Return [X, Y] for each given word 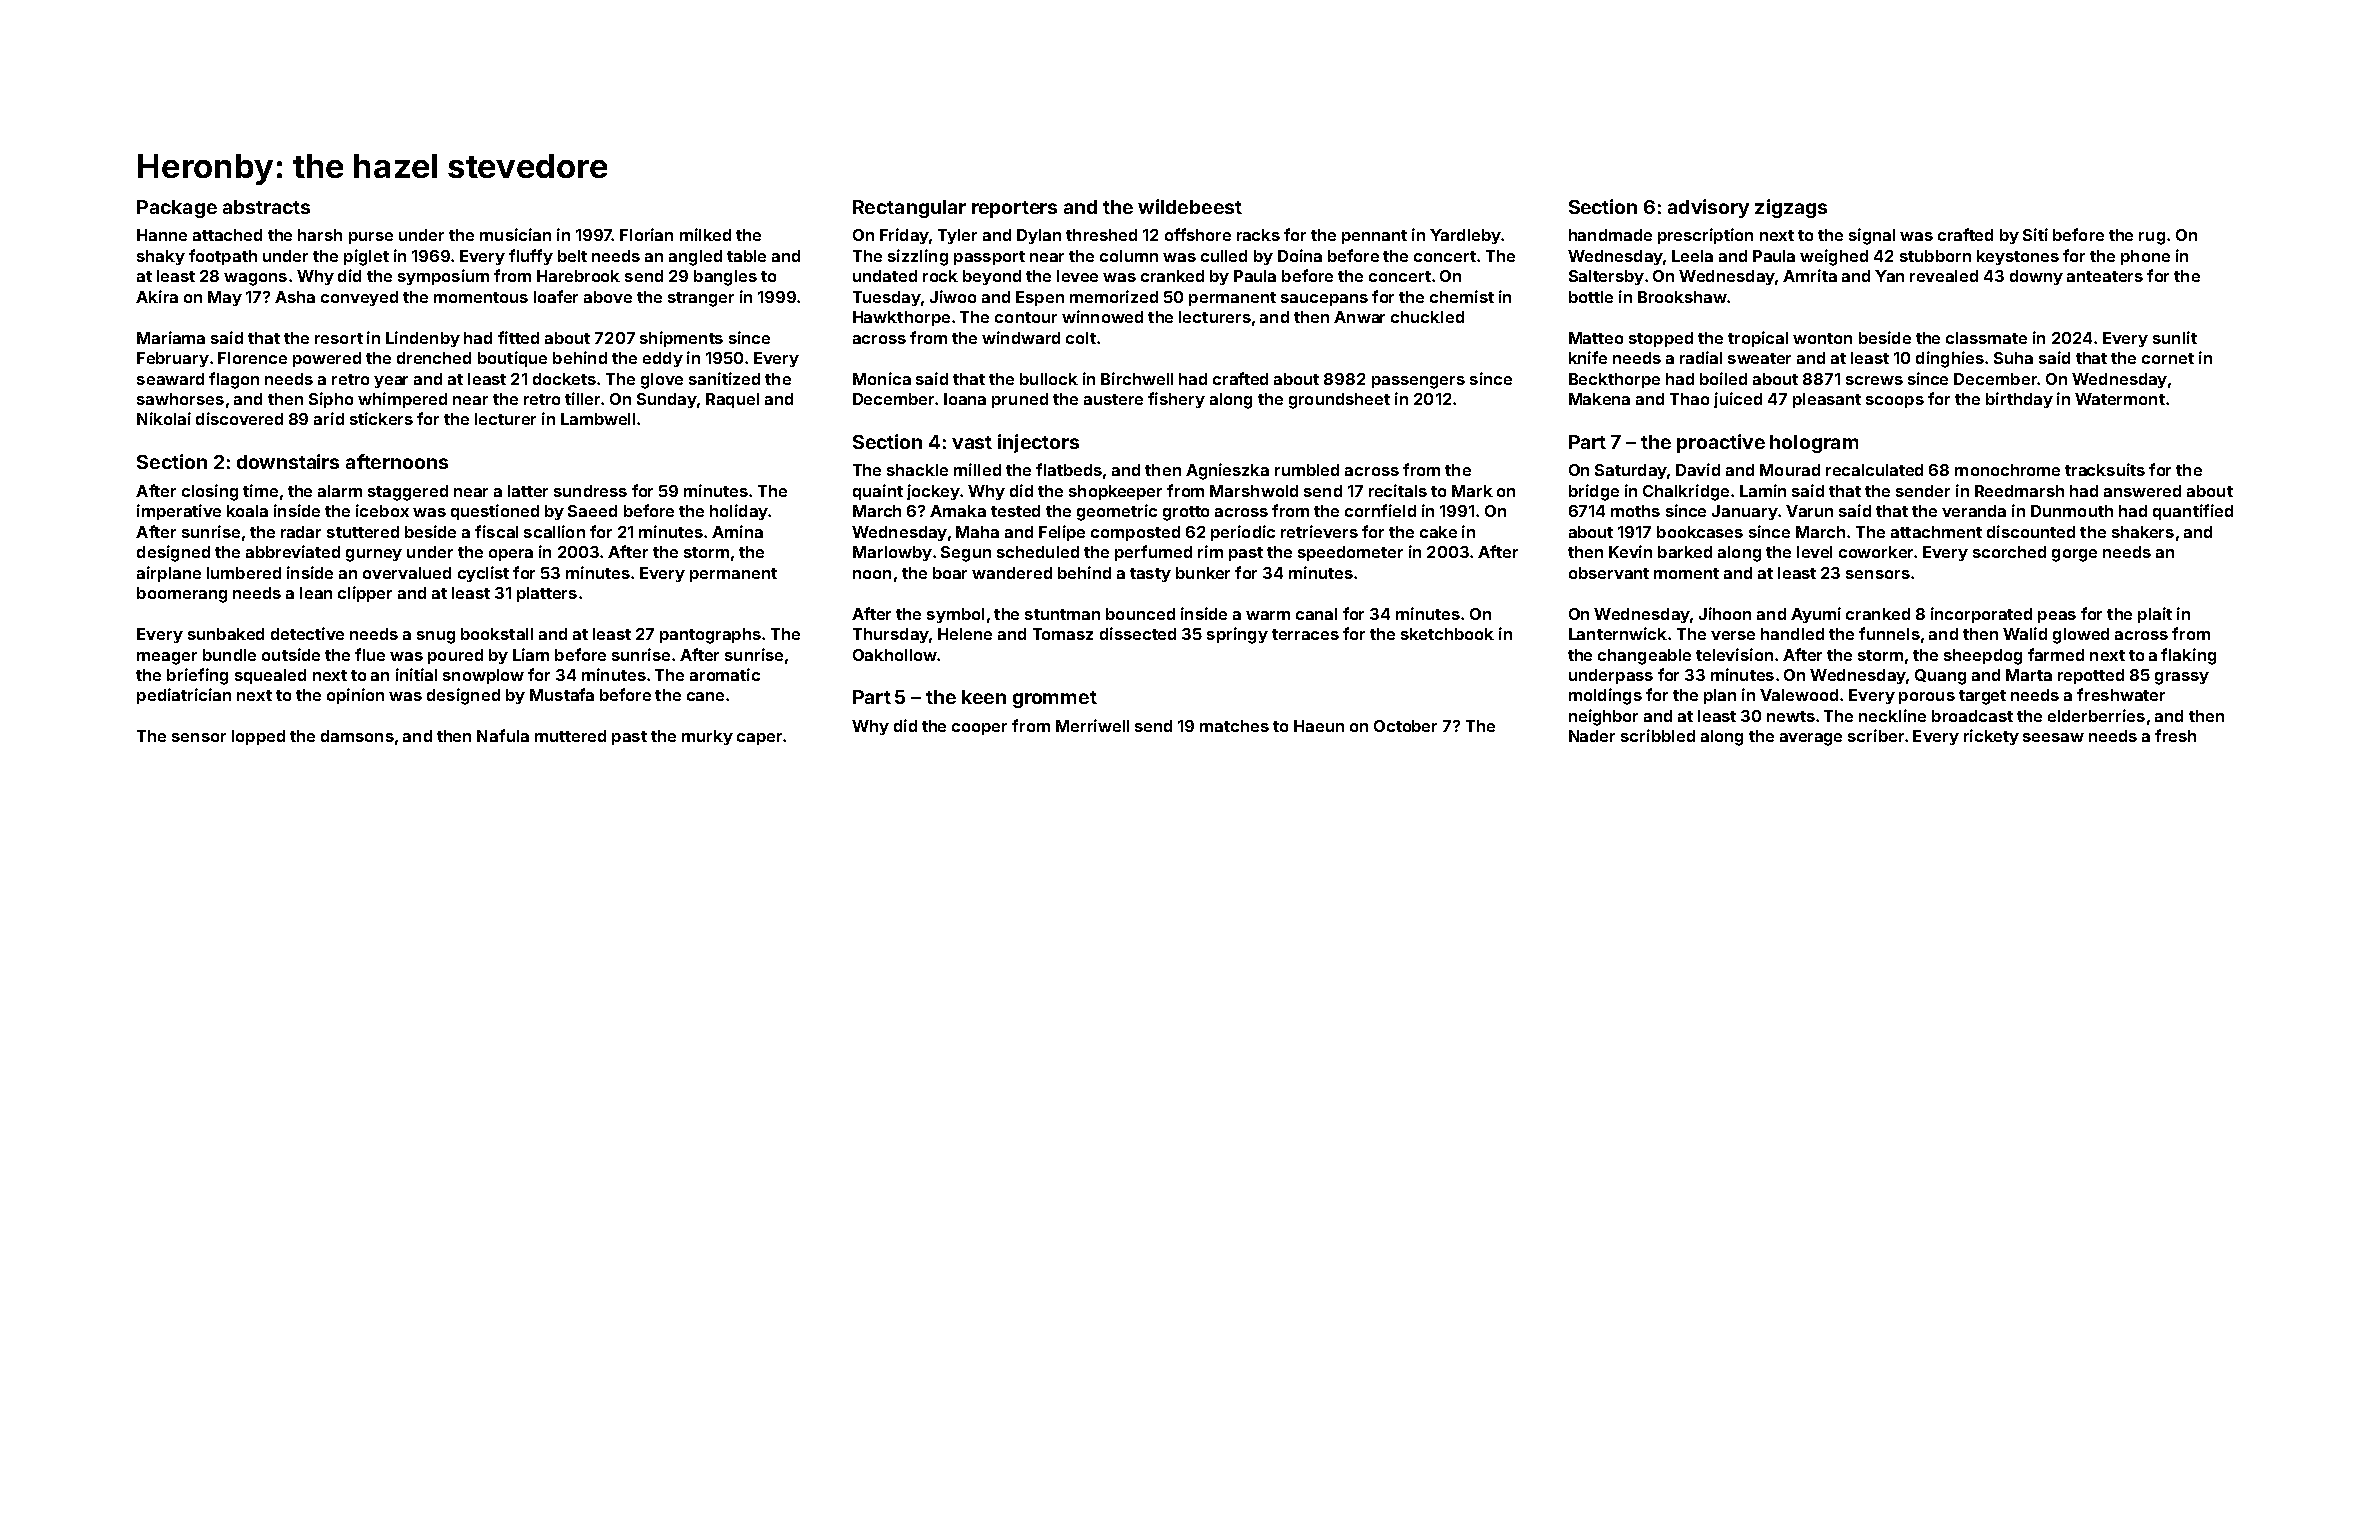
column [1129, 256]
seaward [170, 379]
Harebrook [578, 276]
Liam [531, 654]
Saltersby [1606, 277]
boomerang [182, 595]
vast [972, 442]
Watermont [2120, 399]
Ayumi [1816, 615]
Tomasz [1063, 634]
